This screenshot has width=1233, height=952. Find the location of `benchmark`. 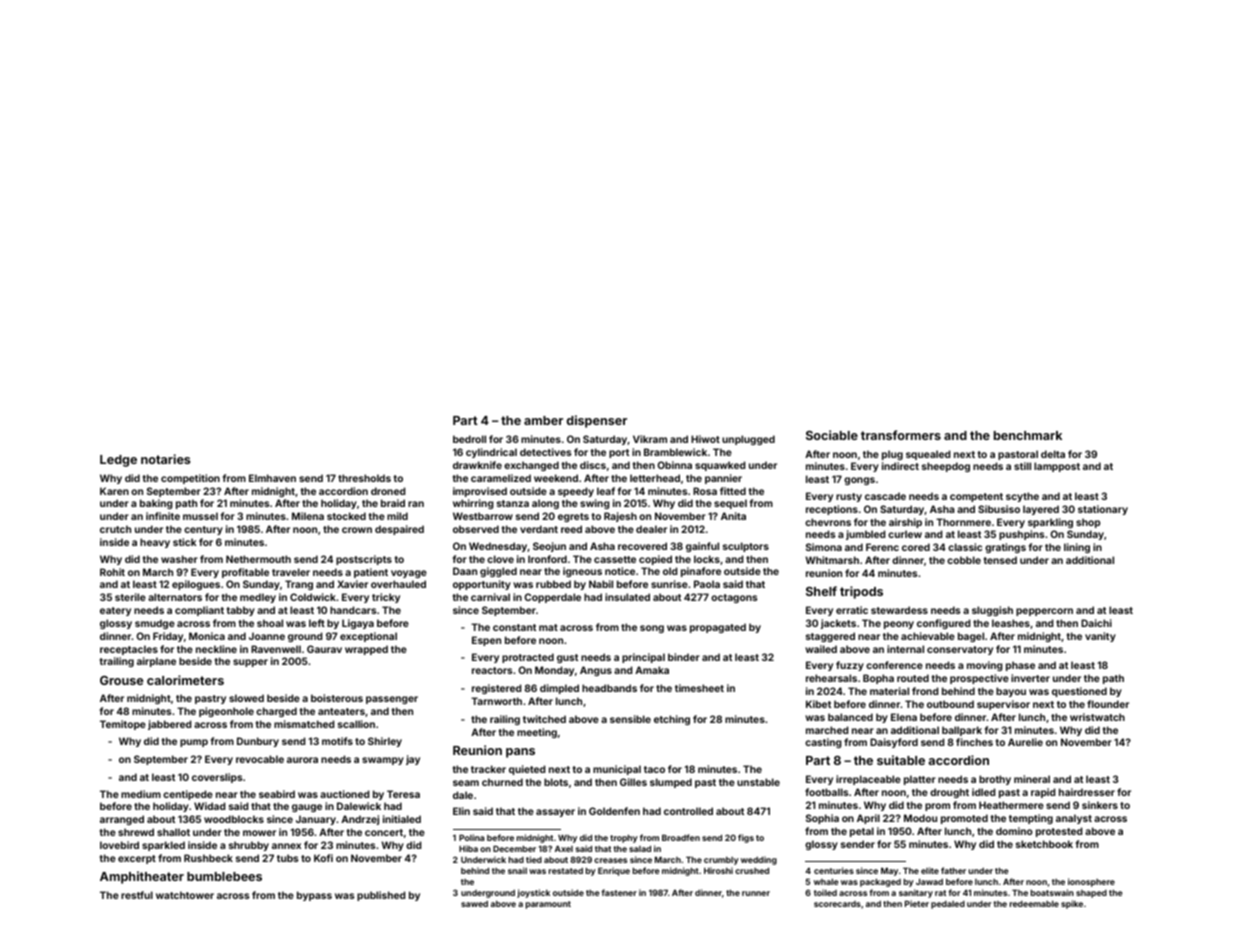

benchmark is located at coordinates (1028, 435).
